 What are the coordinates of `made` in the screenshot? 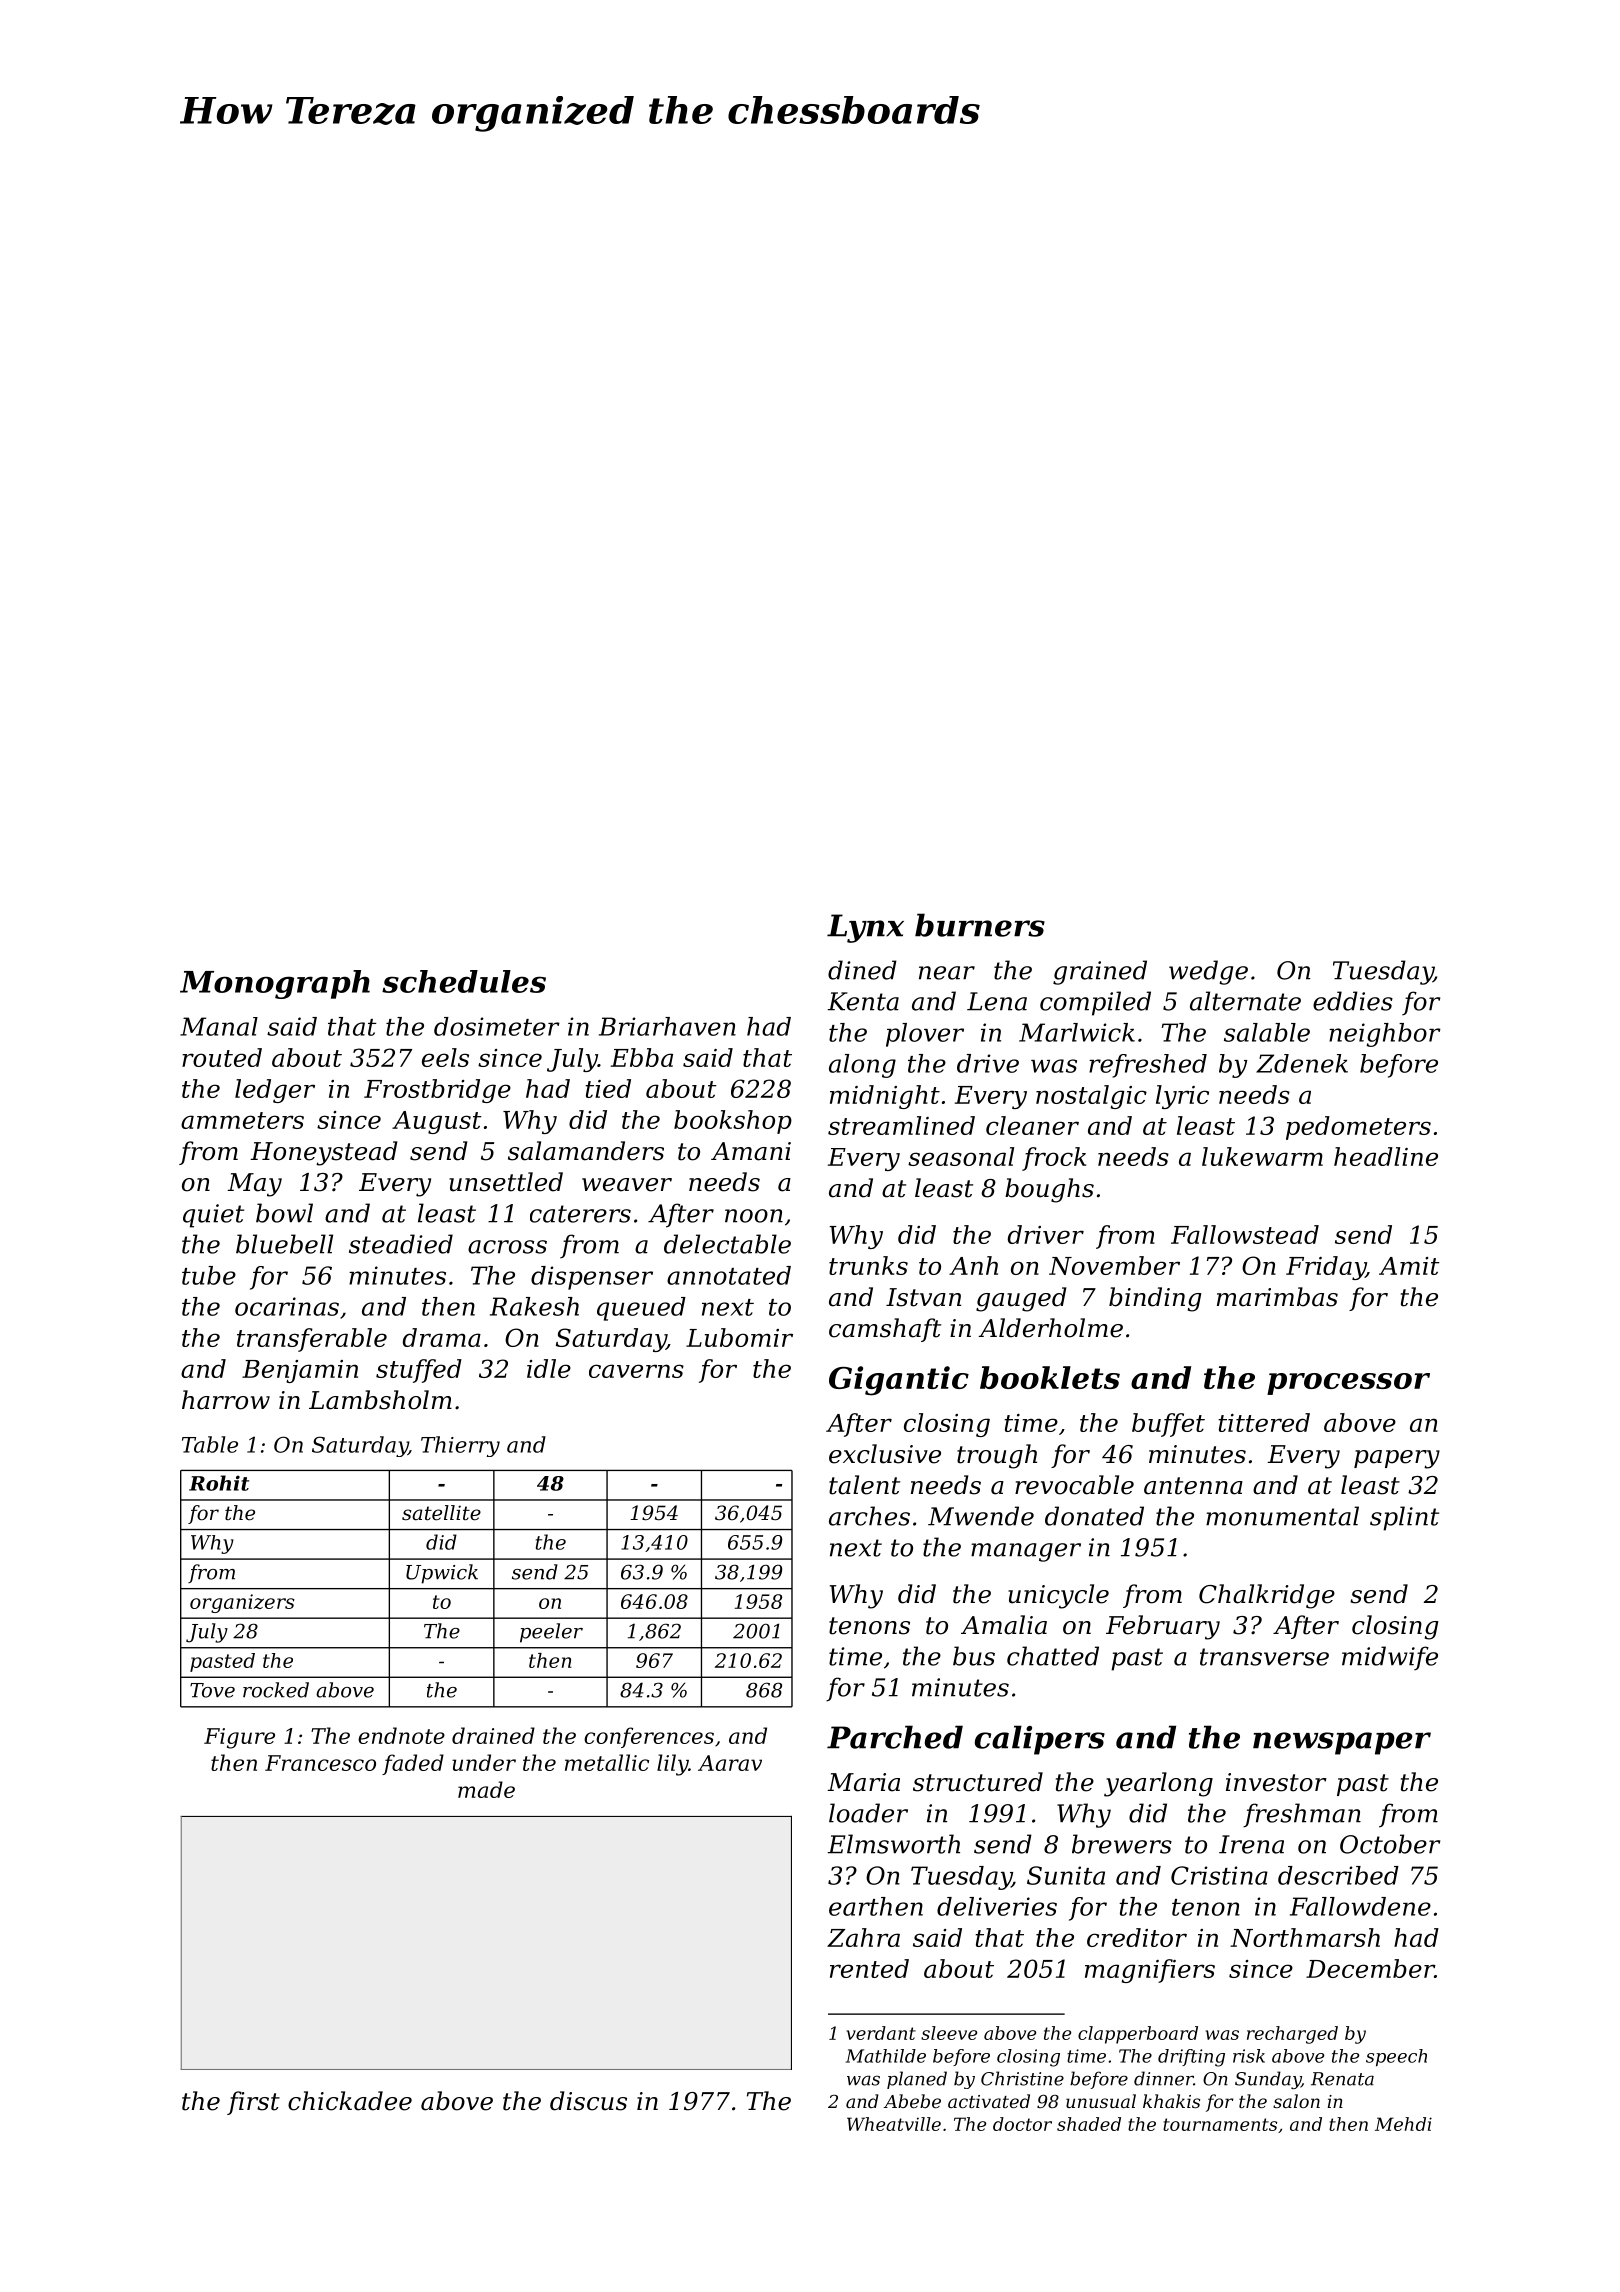 It's located at (486, 1789).
